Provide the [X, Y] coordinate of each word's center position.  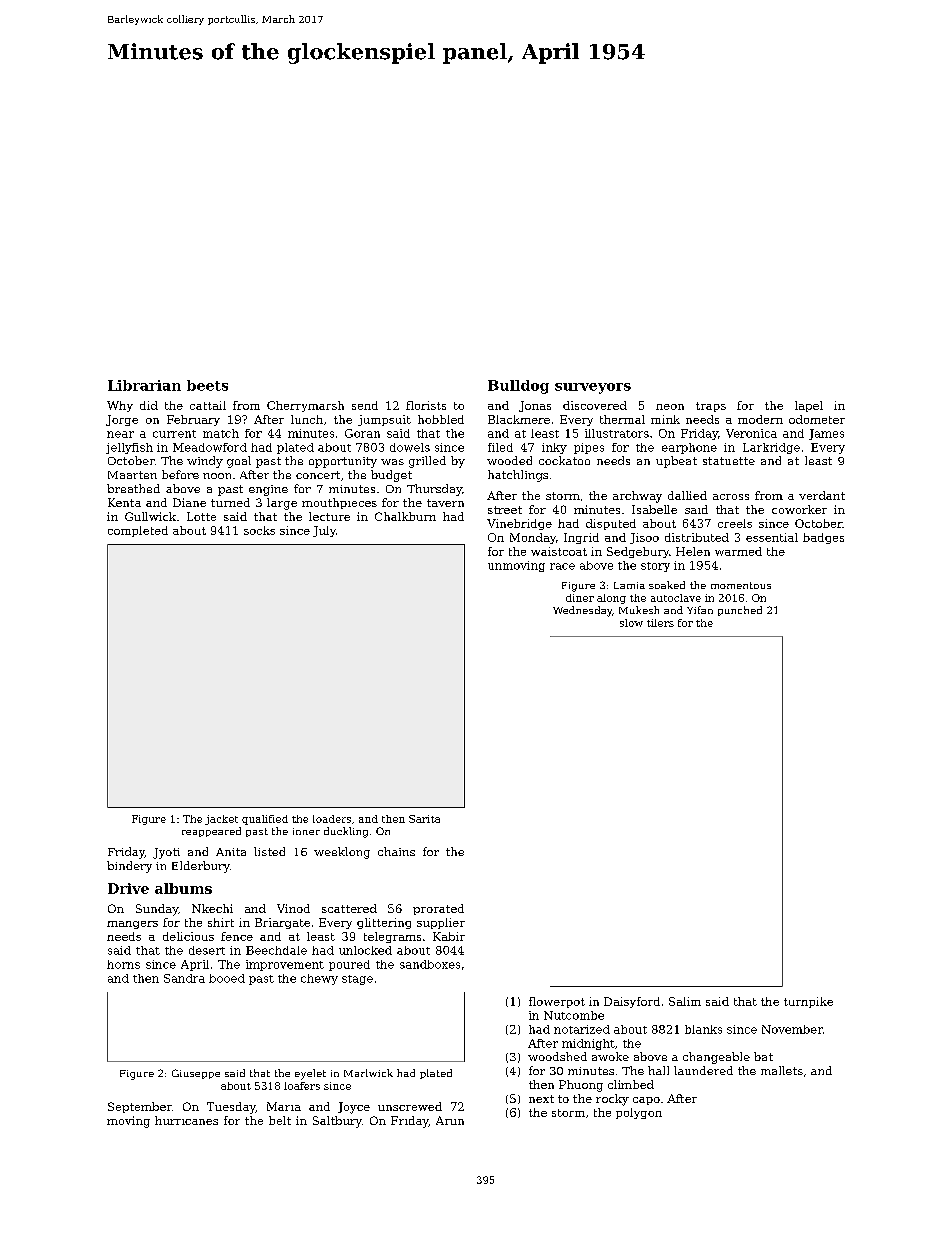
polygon [639, 1113]
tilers [660, 623]
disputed [611, 524]
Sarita [424, 819]
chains [396, 851]
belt [280, 1120]
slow [631, 623]
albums [183, 888]
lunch [307, 419]
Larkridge [771, 448]
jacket [221, 820]
